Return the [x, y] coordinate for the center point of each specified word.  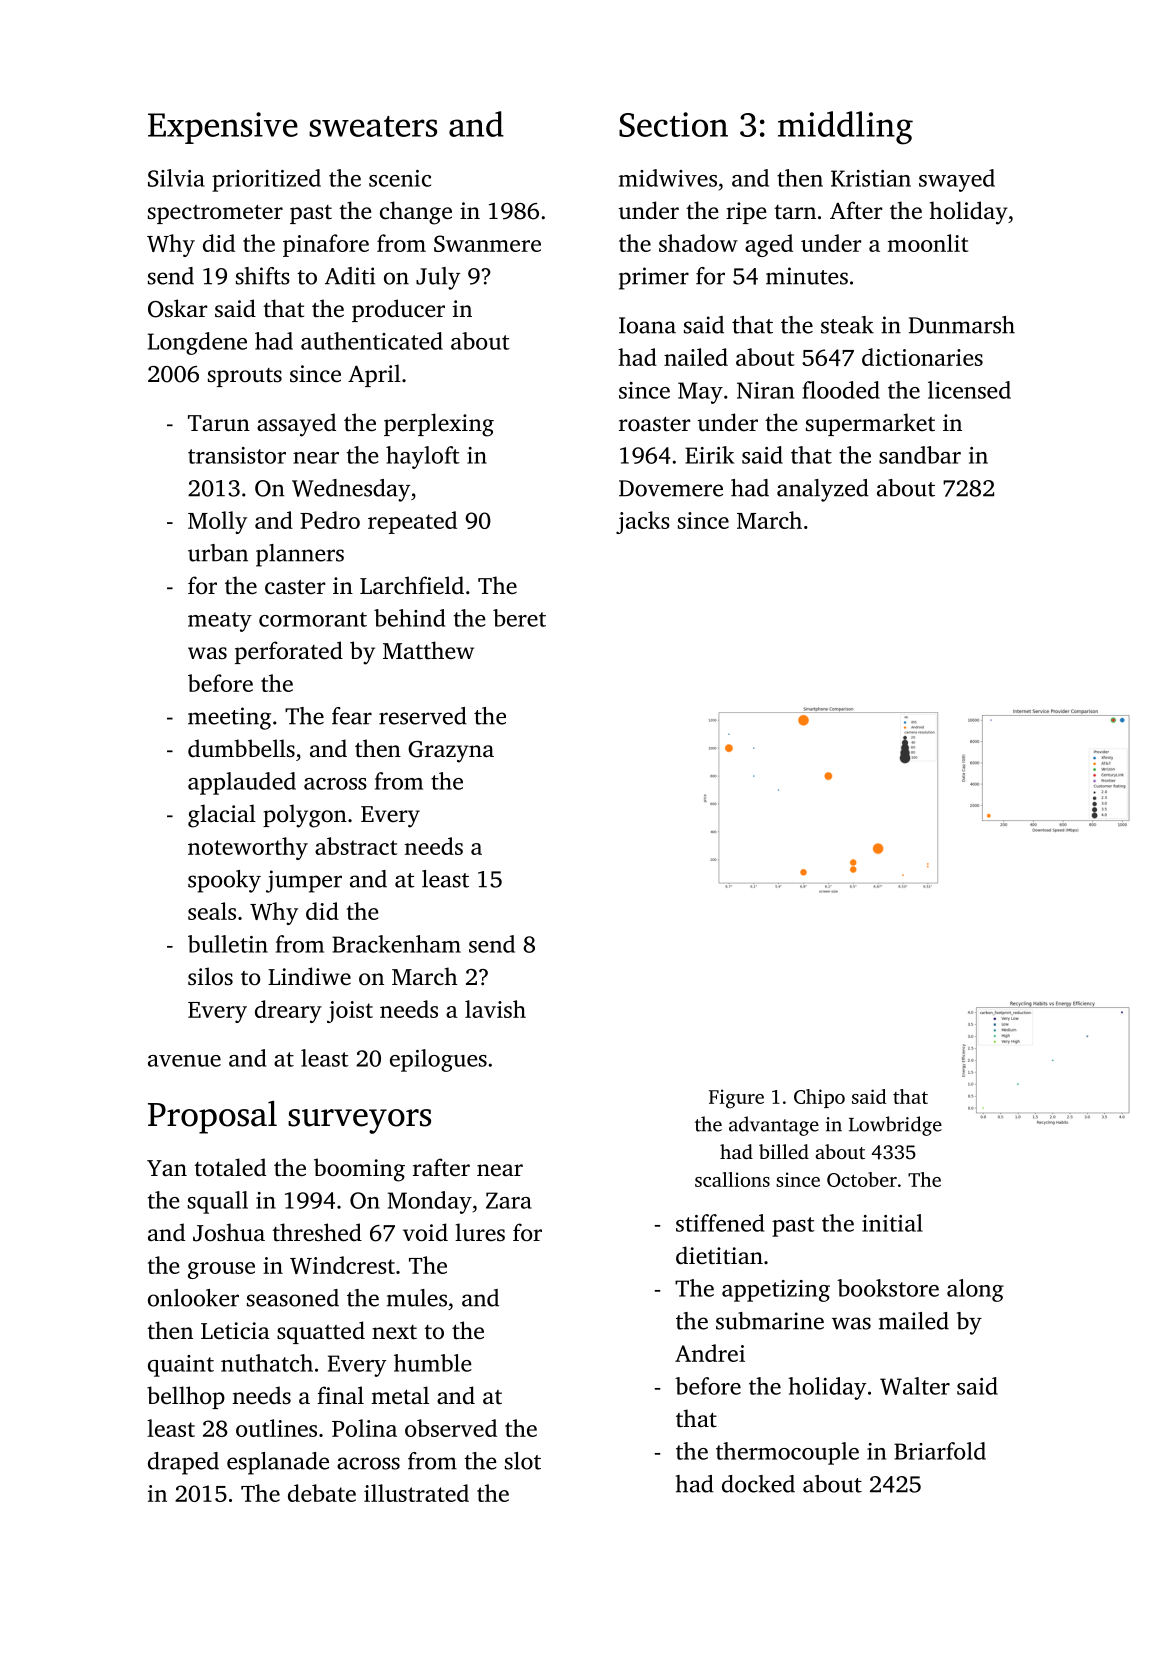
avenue [184, 1061]
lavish [495, 1009]
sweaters [373, 126]
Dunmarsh [962, 325]
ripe [746, 213]
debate [322, 1493]
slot [523, 1461]
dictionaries [922, 357]
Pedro [330, 520]
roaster [654, 424]
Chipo [819, 1098]
